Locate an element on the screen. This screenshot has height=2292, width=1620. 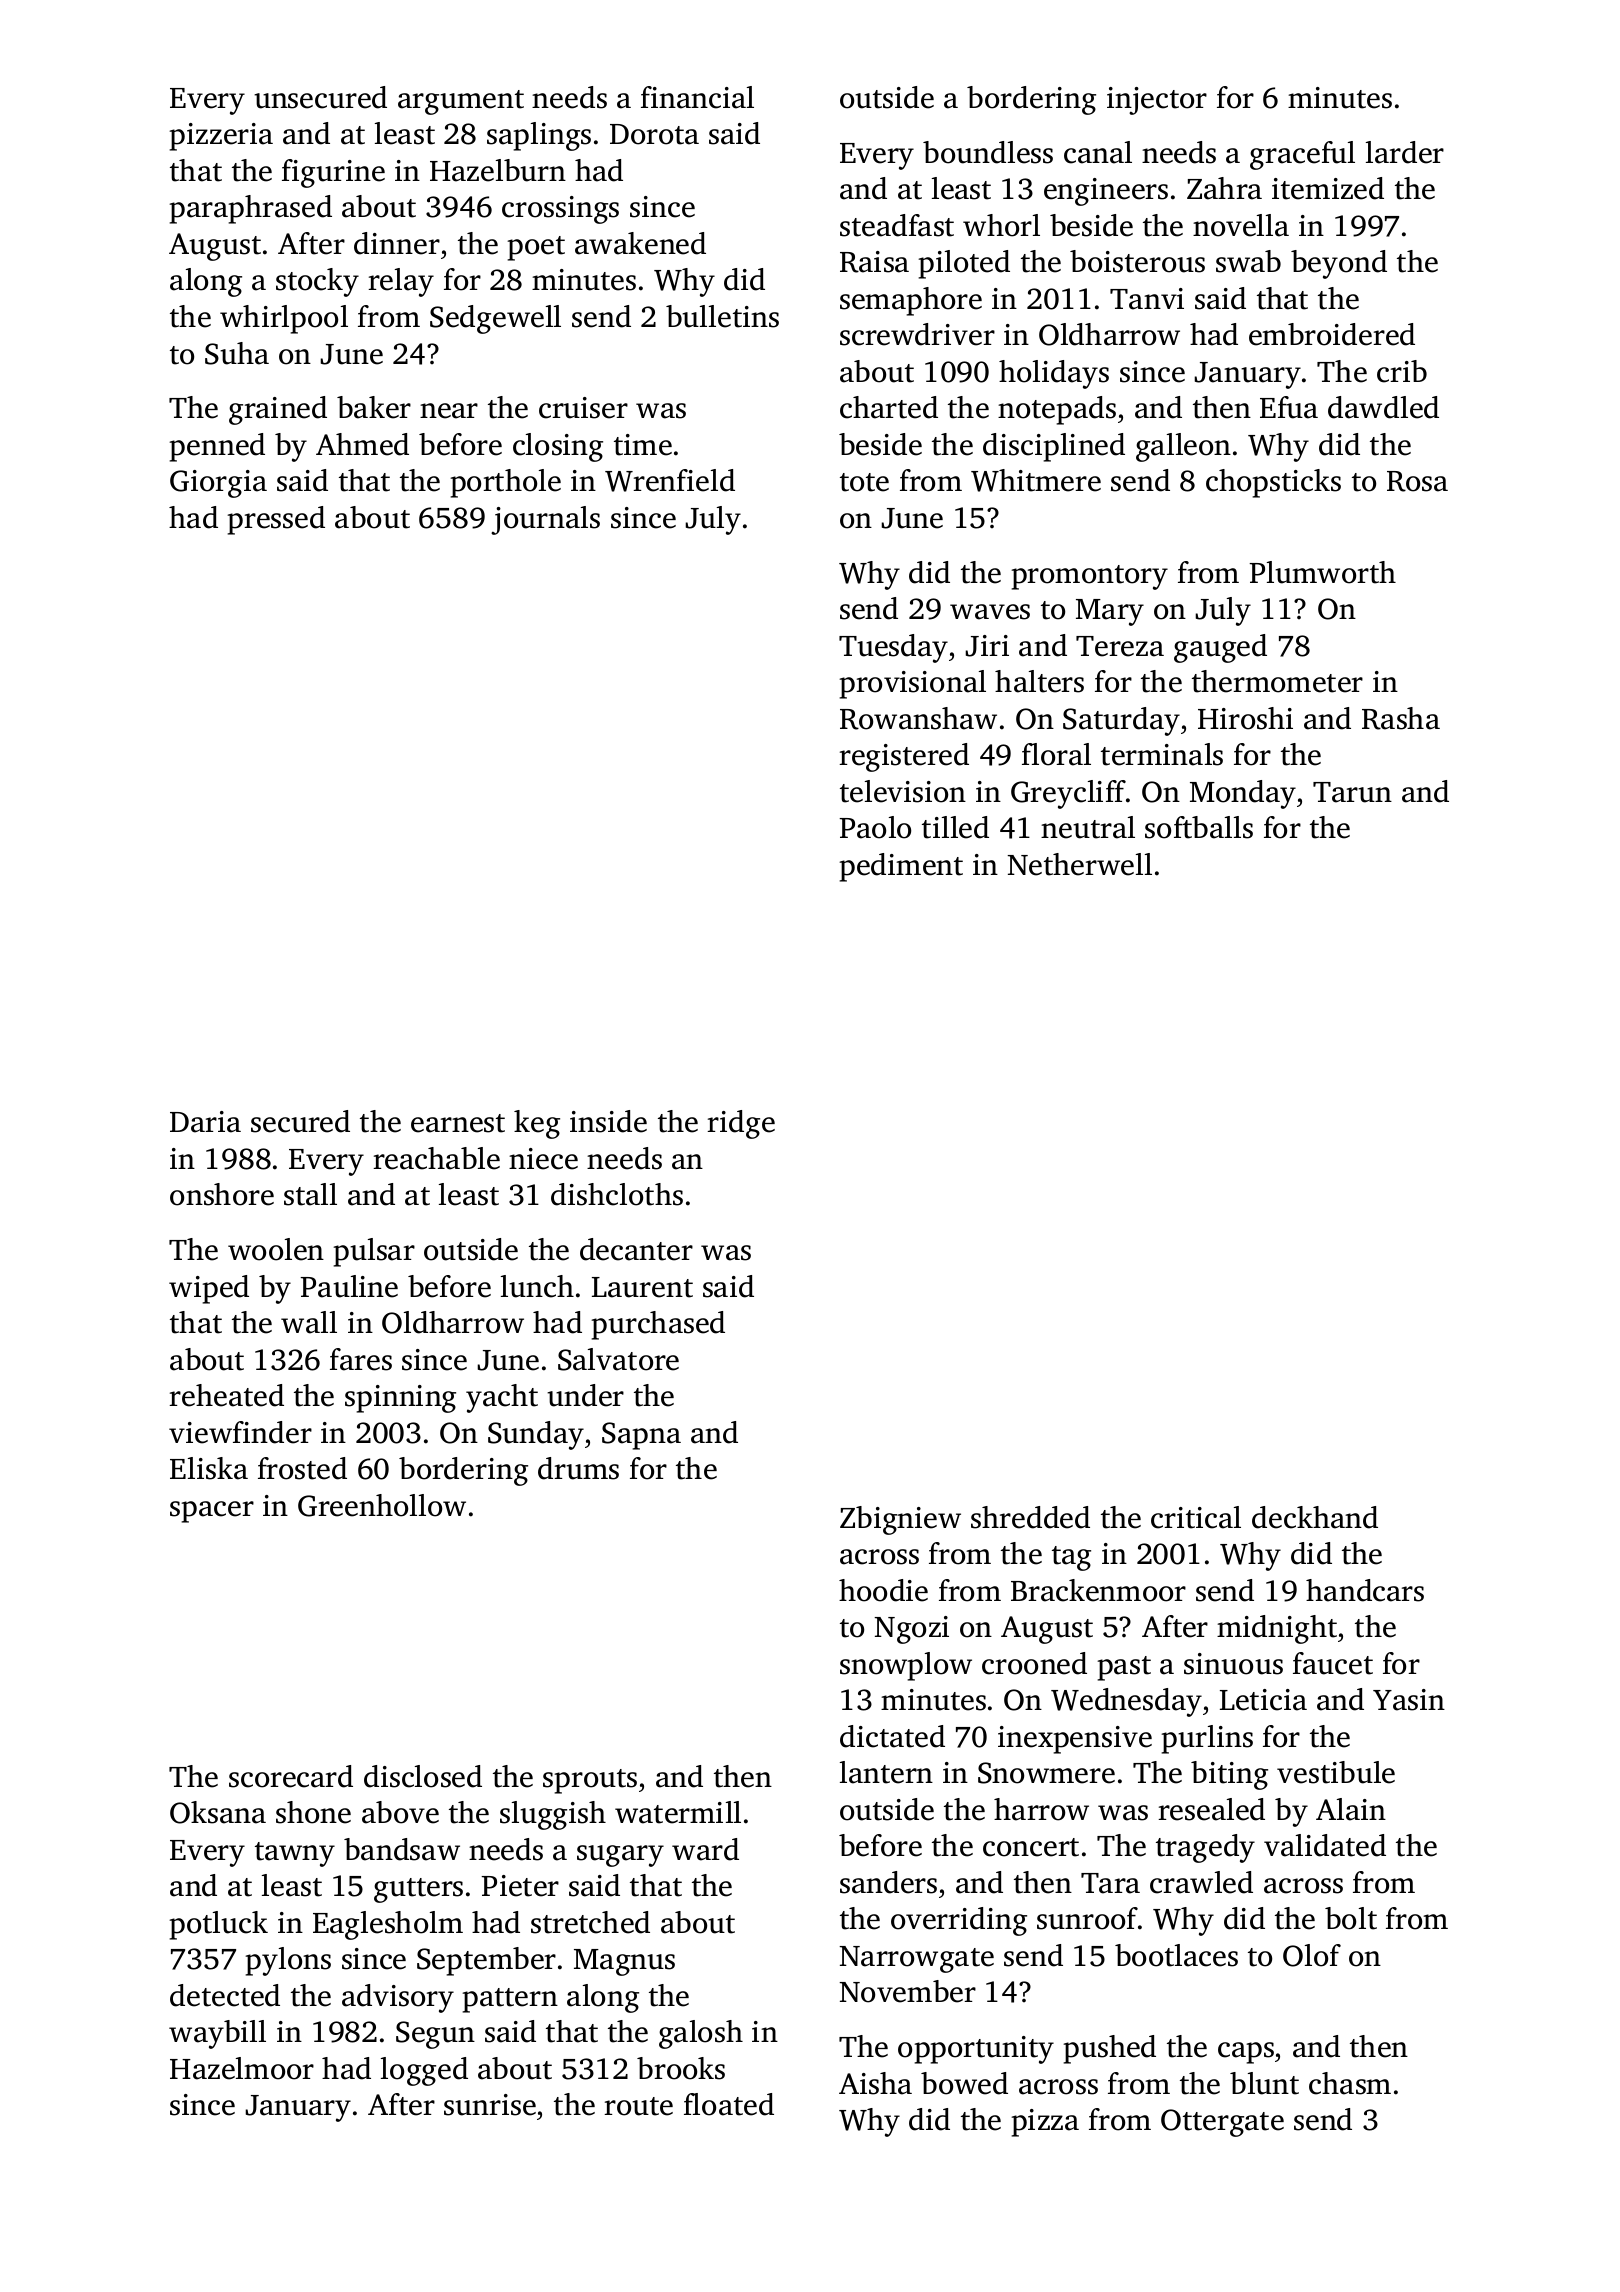
Yasin is located at coordinates (1409, 1700).
